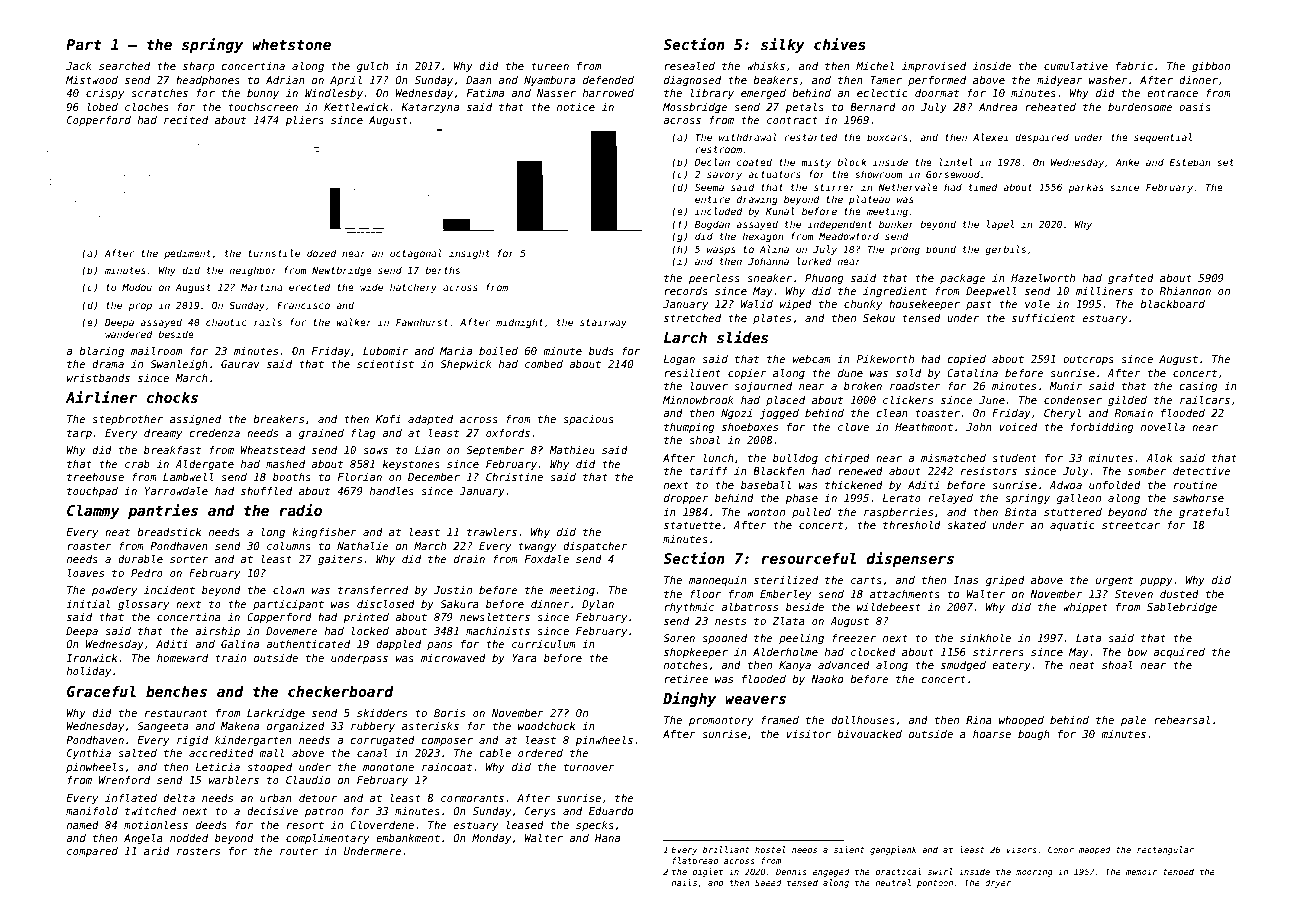 This screenshot has height=924, width=1308. Describe the element at coordinates (140, 307) in the screenshot. I see `prop` at that location.
